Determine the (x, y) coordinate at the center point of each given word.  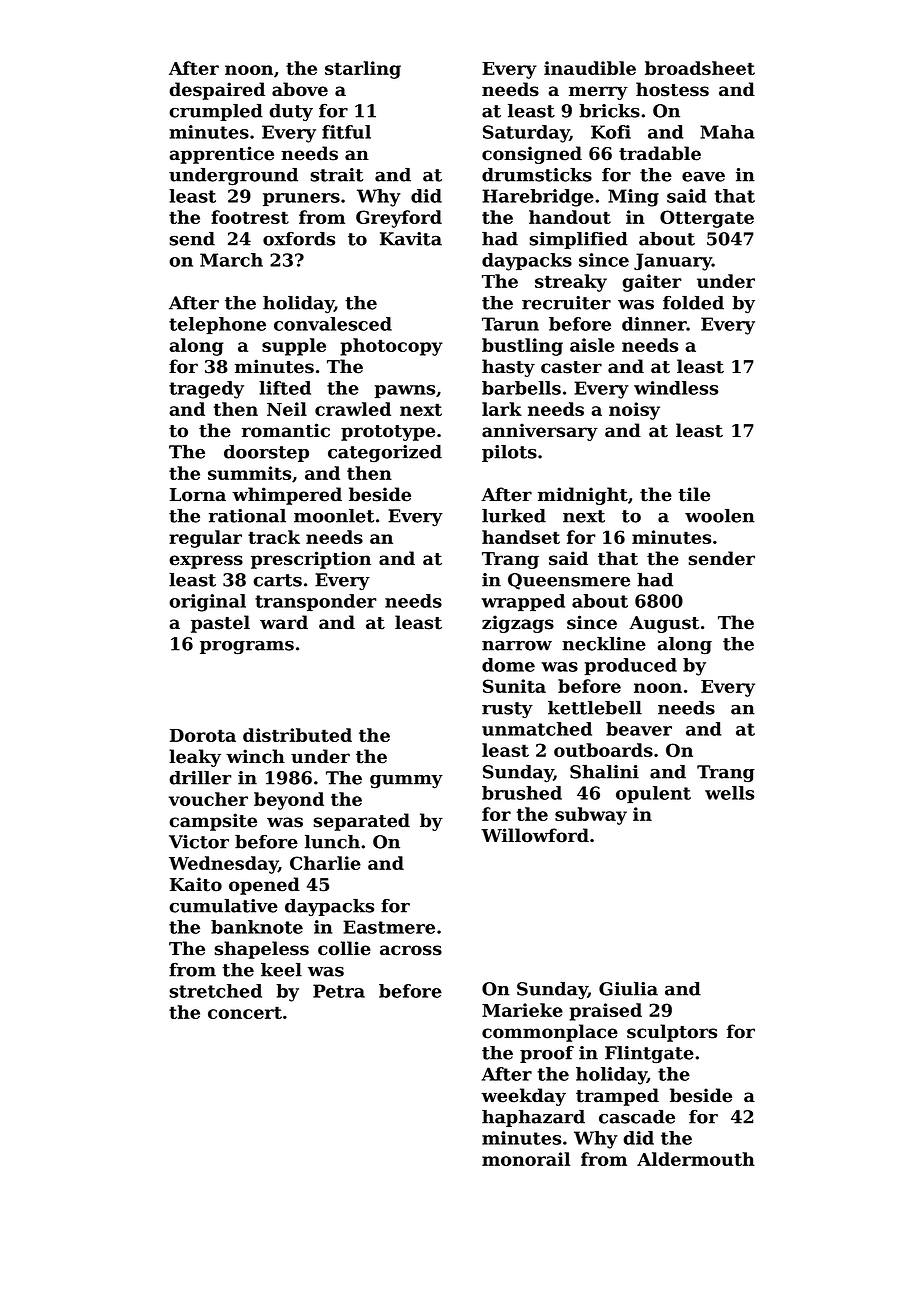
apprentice (221, 155)
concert (245, 1012)
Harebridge (538, 198)
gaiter (652, 283)
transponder (315, 602)
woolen (720, 516)
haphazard (533, 1118)
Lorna (198, 495)
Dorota (203, 735)
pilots (509, 453)
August (664, 624)
